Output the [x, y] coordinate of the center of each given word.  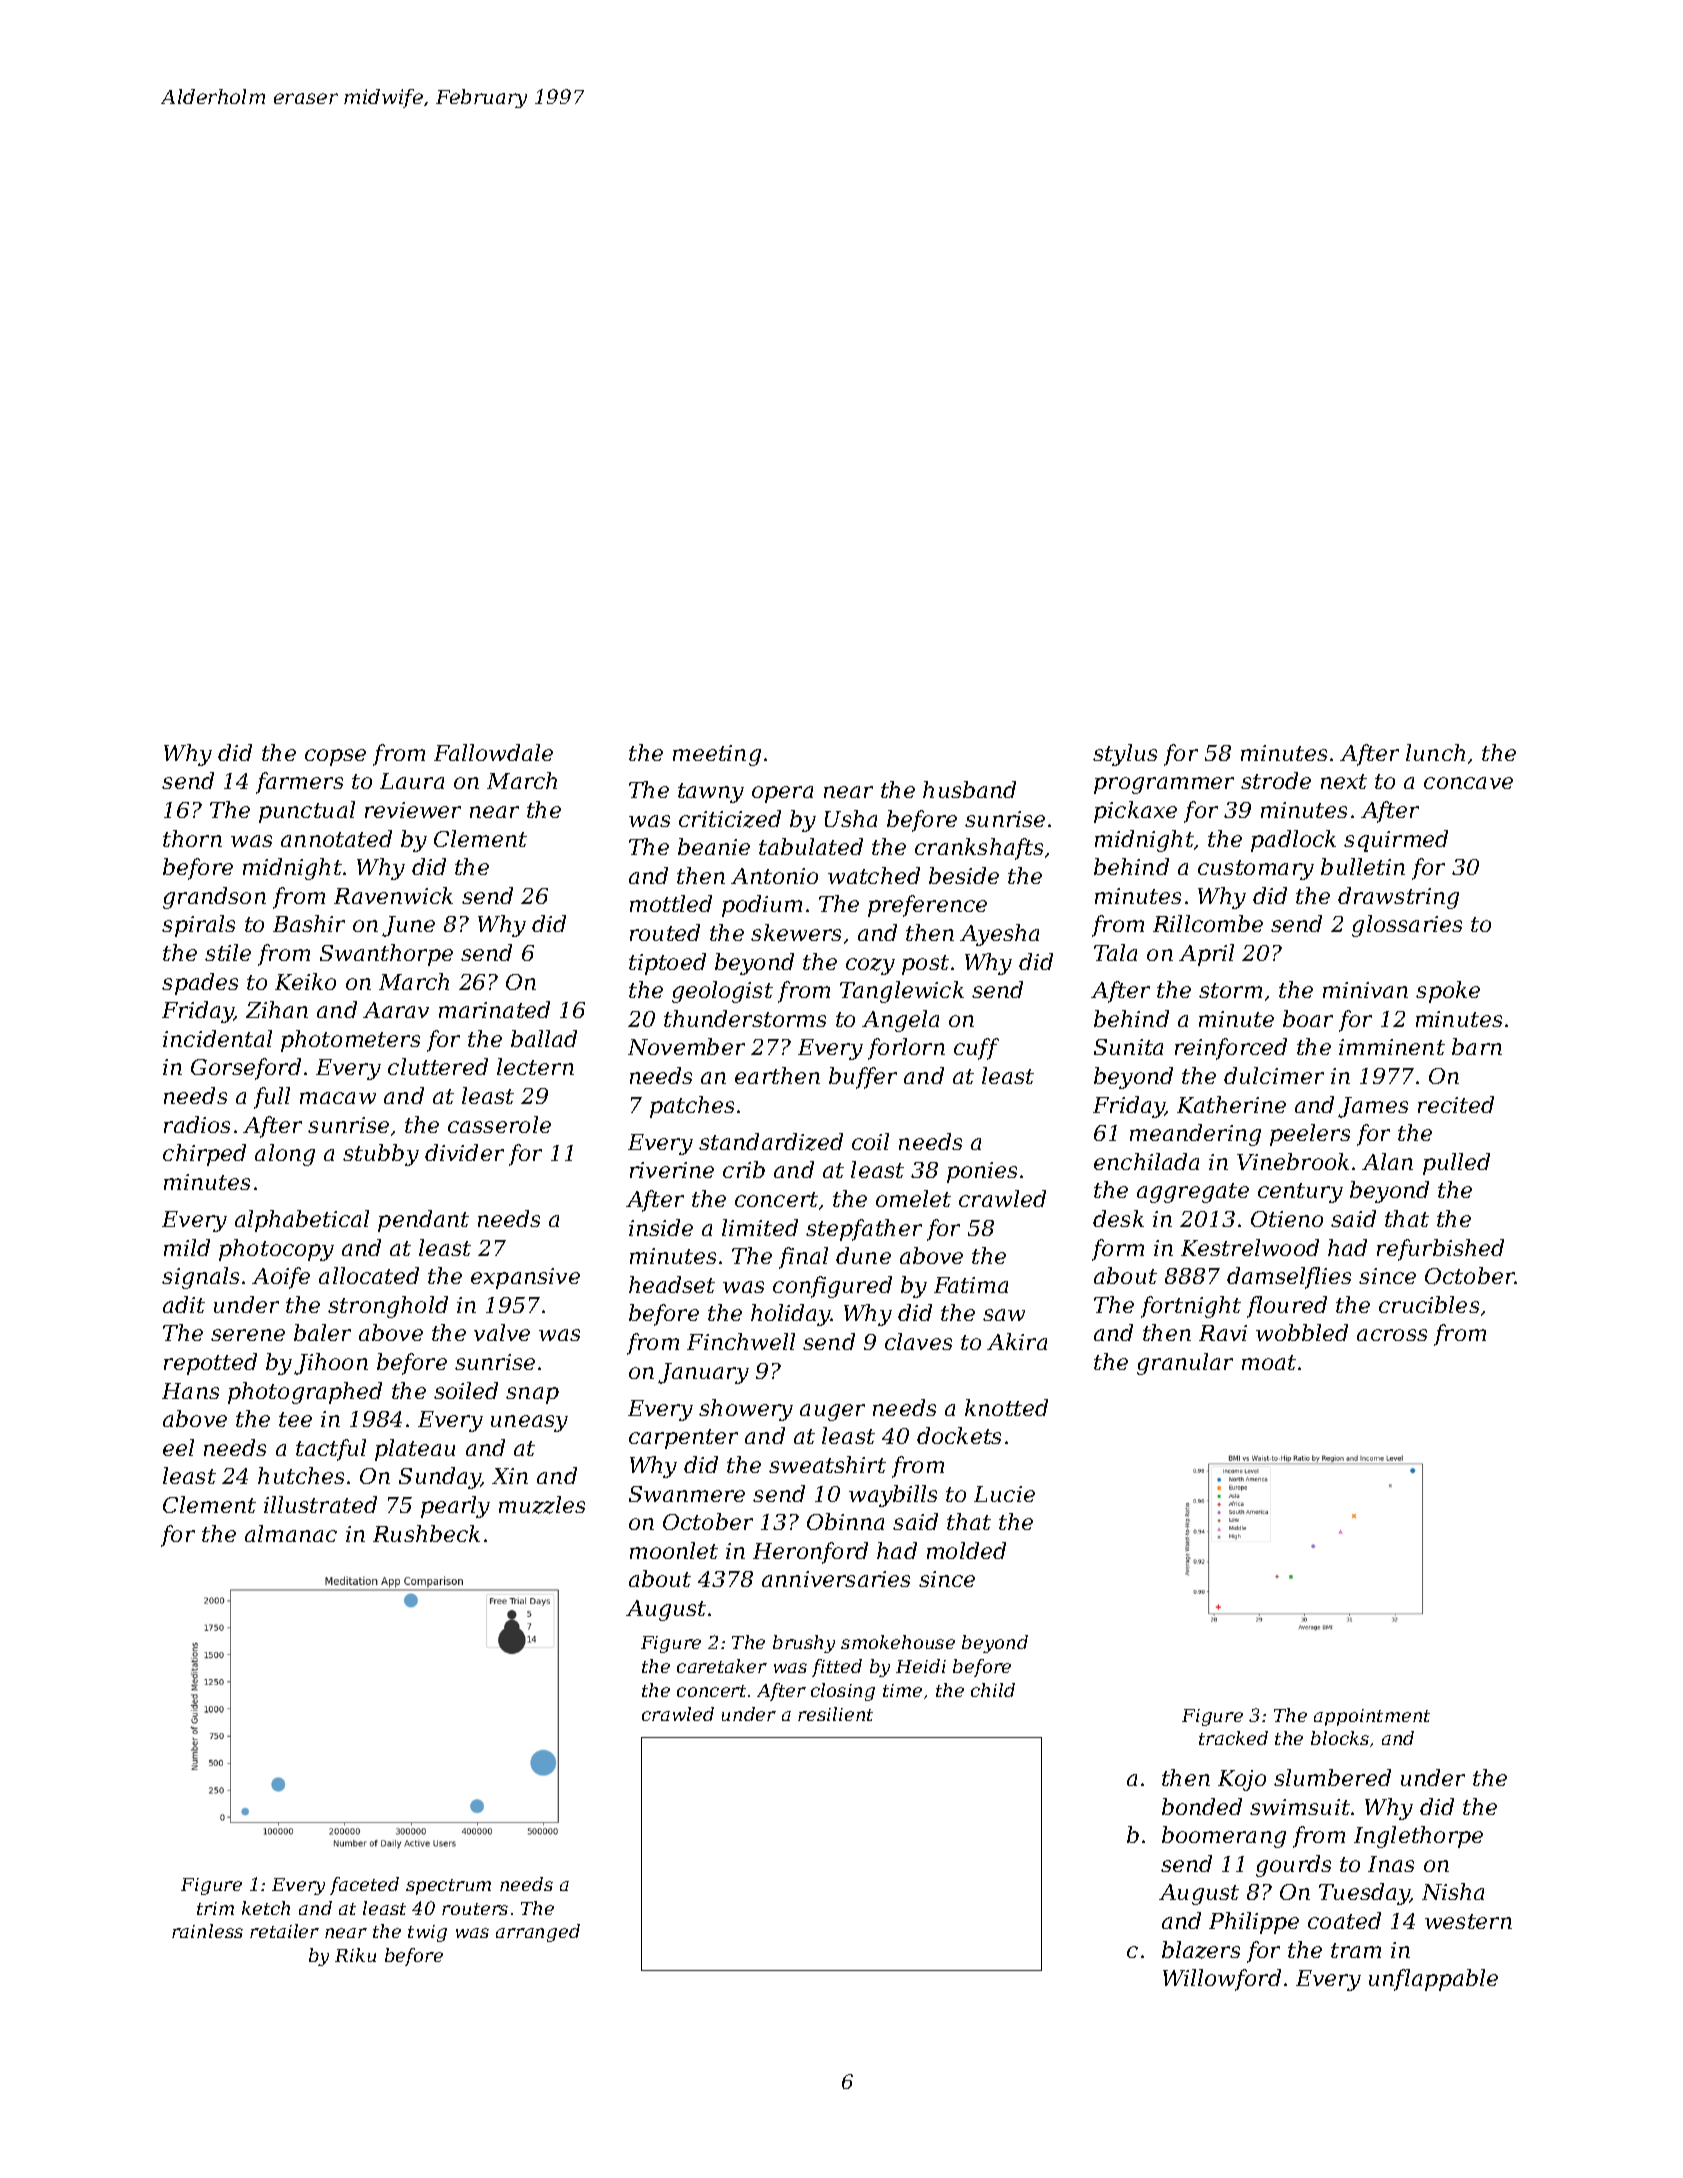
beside [964, 875]
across [1392, 1335]
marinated [494, 1009]
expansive [525, 1278]
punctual [307, 812]
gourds [1293, 1866]
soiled [466, 1390]
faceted [364, 1886]
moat [1269, 1362]
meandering [1195, 1135]
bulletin [1363, 866]
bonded [1202, 1806]
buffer [863, 1078]
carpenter [683, 1439]
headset [672, 1284]
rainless [207, 1931]
